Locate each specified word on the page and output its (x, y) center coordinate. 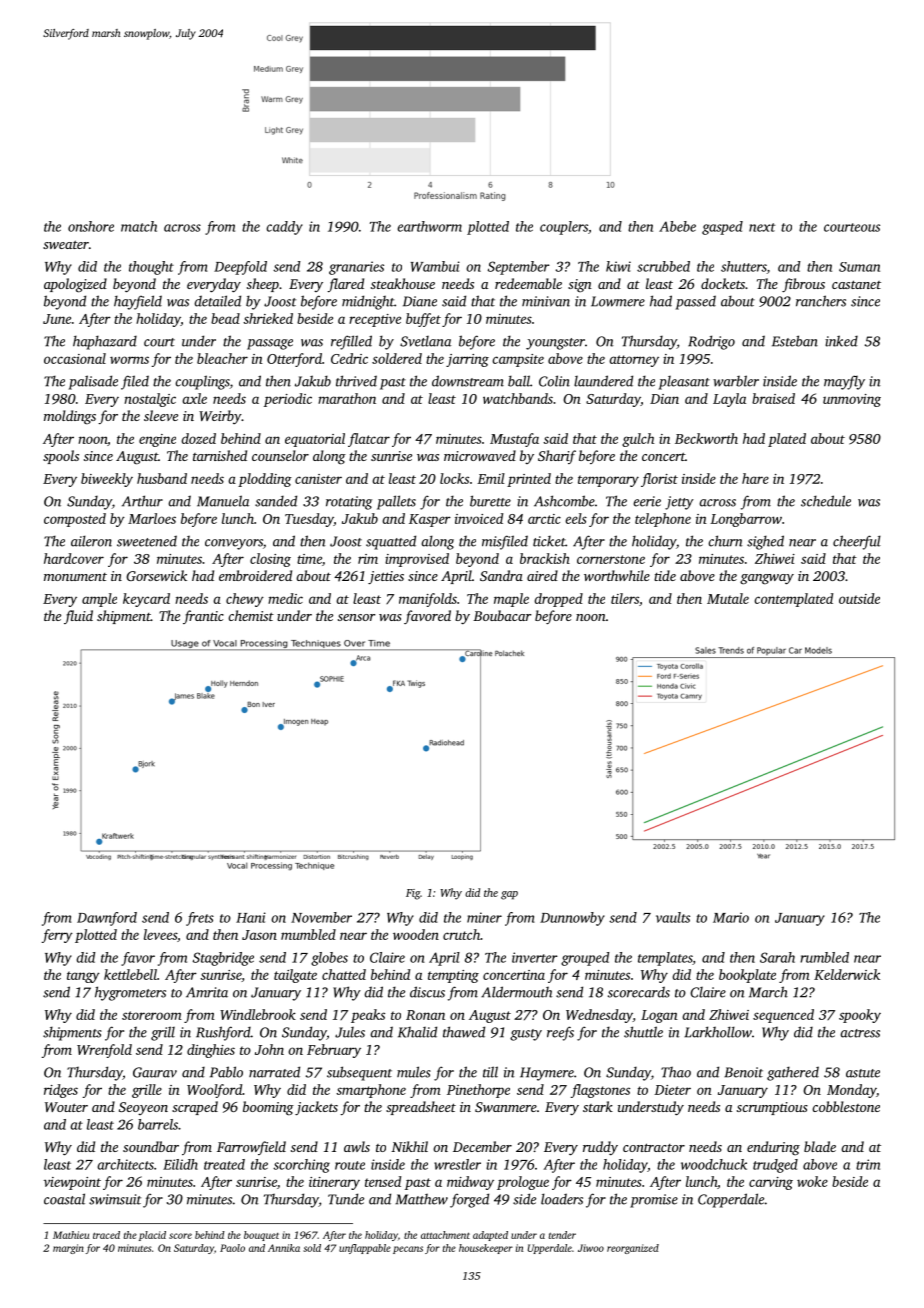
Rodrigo (711, 342)
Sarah (777, 957)
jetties (386, 577)
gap (509, 895)
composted (75, 520)
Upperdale (550, 1249)
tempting (453, 976)
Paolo (232, 1248)
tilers (625, 598)
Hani (251, 917)
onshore (91, 226)
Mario (731, 917)
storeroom (152, 1015)
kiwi (618, 266)
